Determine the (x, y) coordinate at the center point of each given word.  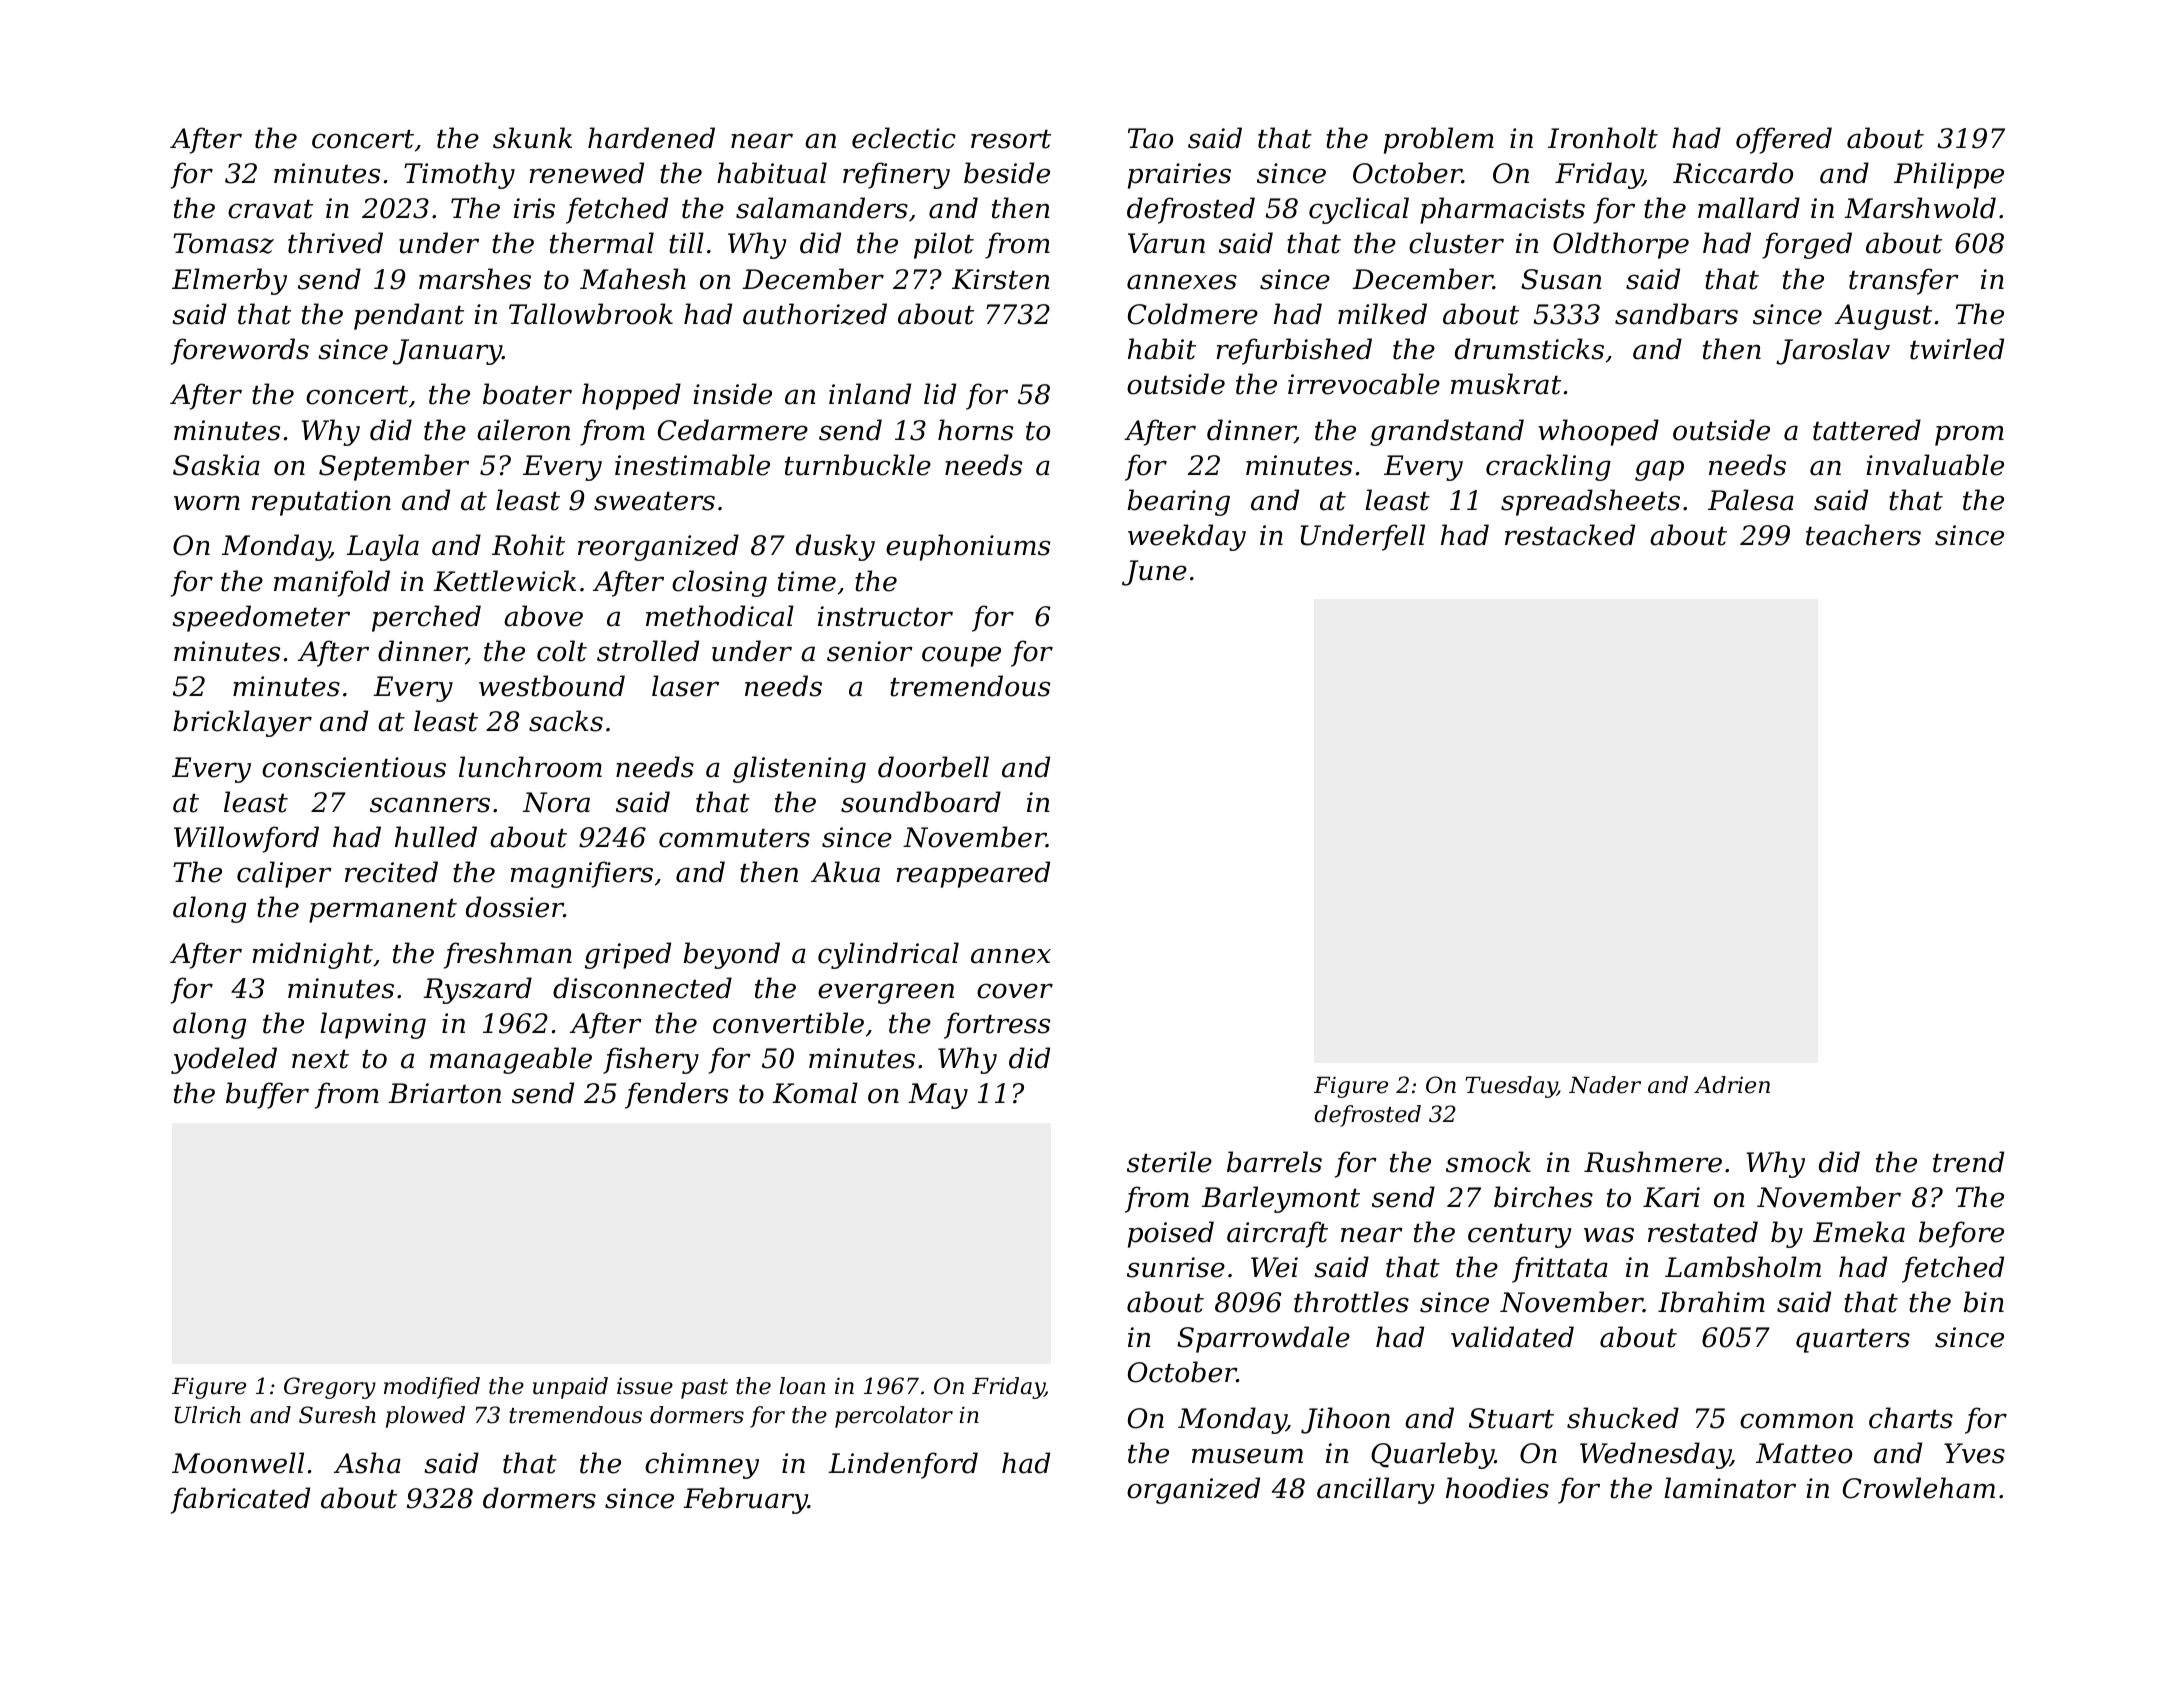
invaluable (1935, 465)
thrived (335, 243)
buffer (267, 1095)
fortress (997, 1025)
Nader (1605, 1085)
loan (802, 1386)
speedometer (261, 618)
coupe (961, 656)
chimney (702, 1465)
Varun (1166, 243)
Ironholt (1603, 138)
